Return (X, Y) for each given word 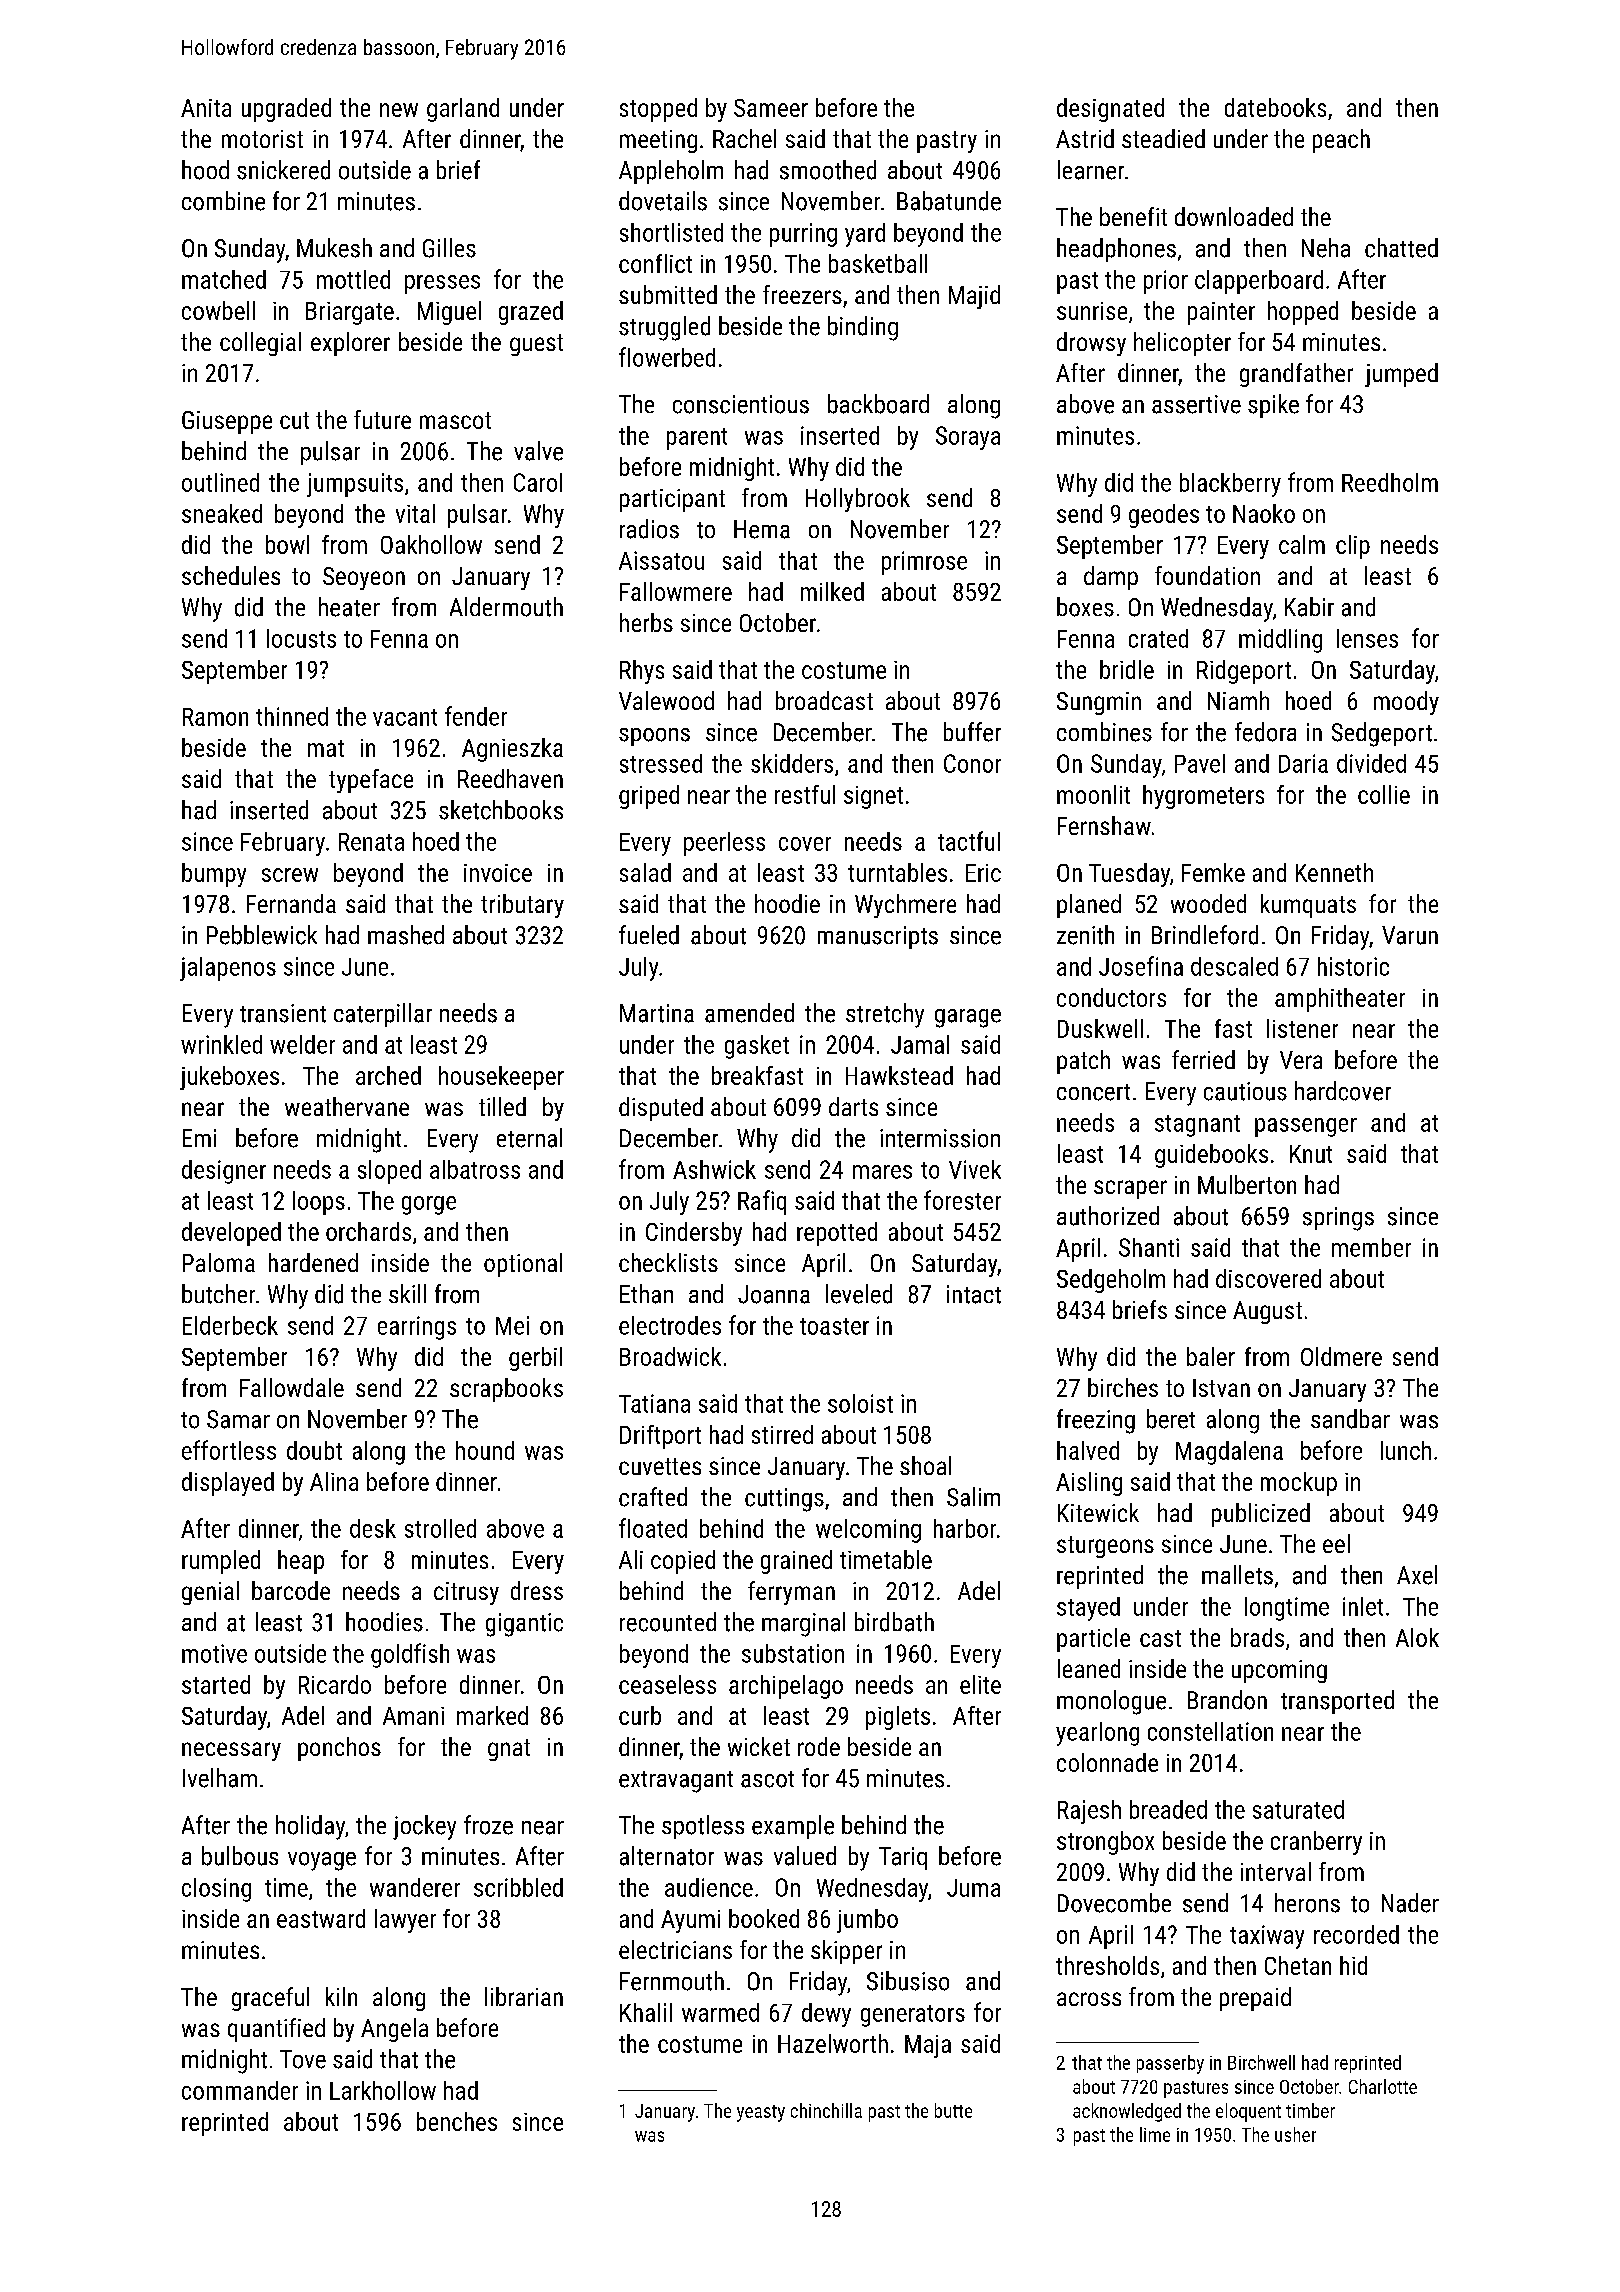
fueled (649, 935)
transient (283, 1013)
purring (803, 235)
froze (488, 1825)
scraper (1130, 1189)
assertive (1196, 404)
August (1267, 1312)
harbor (965, 1528)
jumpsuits (355, 485)
